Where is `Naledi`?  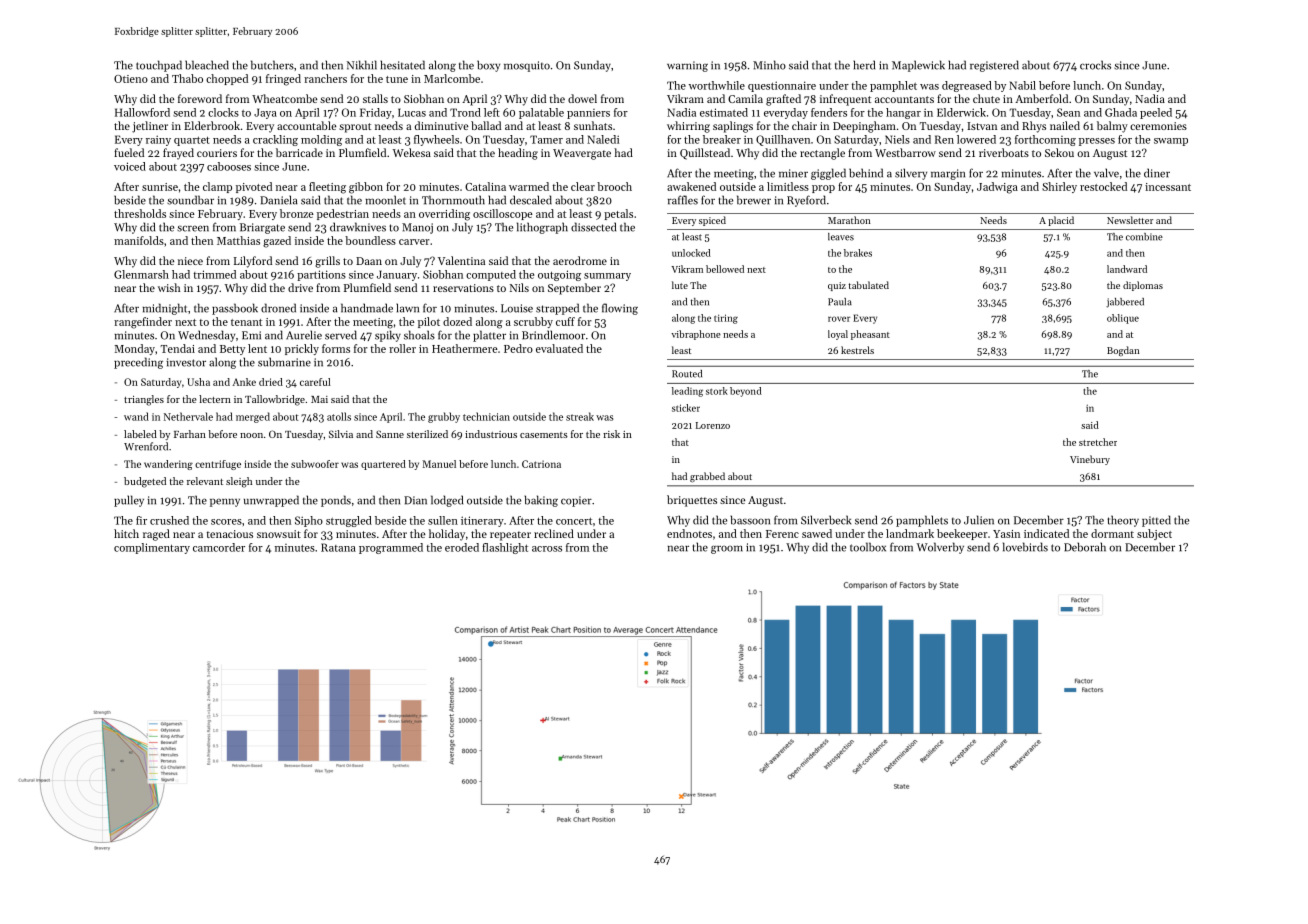
Naledi is located at coordinates (603, 139).
